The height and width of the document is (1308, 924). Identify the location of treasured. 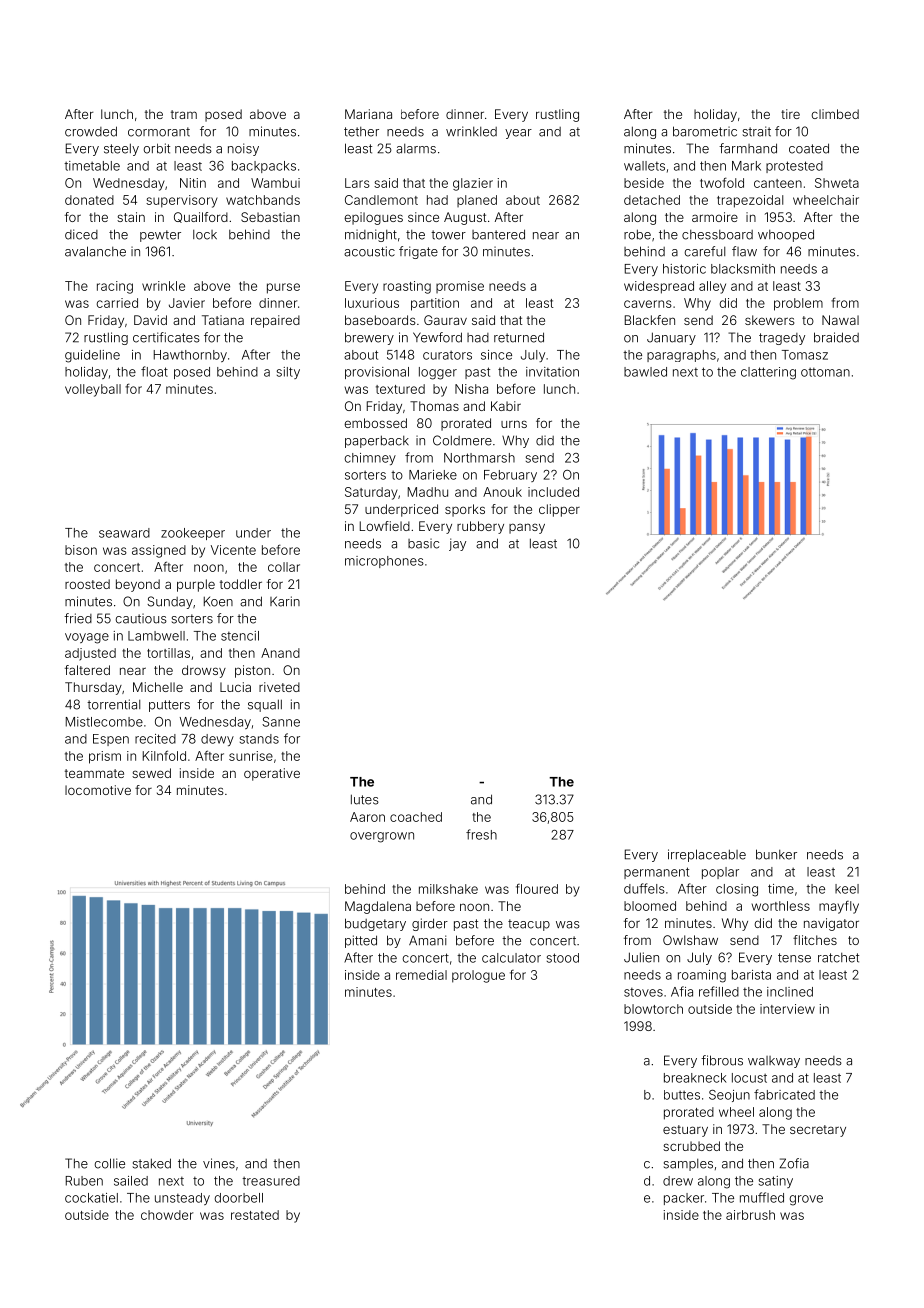
(271, 1181).
